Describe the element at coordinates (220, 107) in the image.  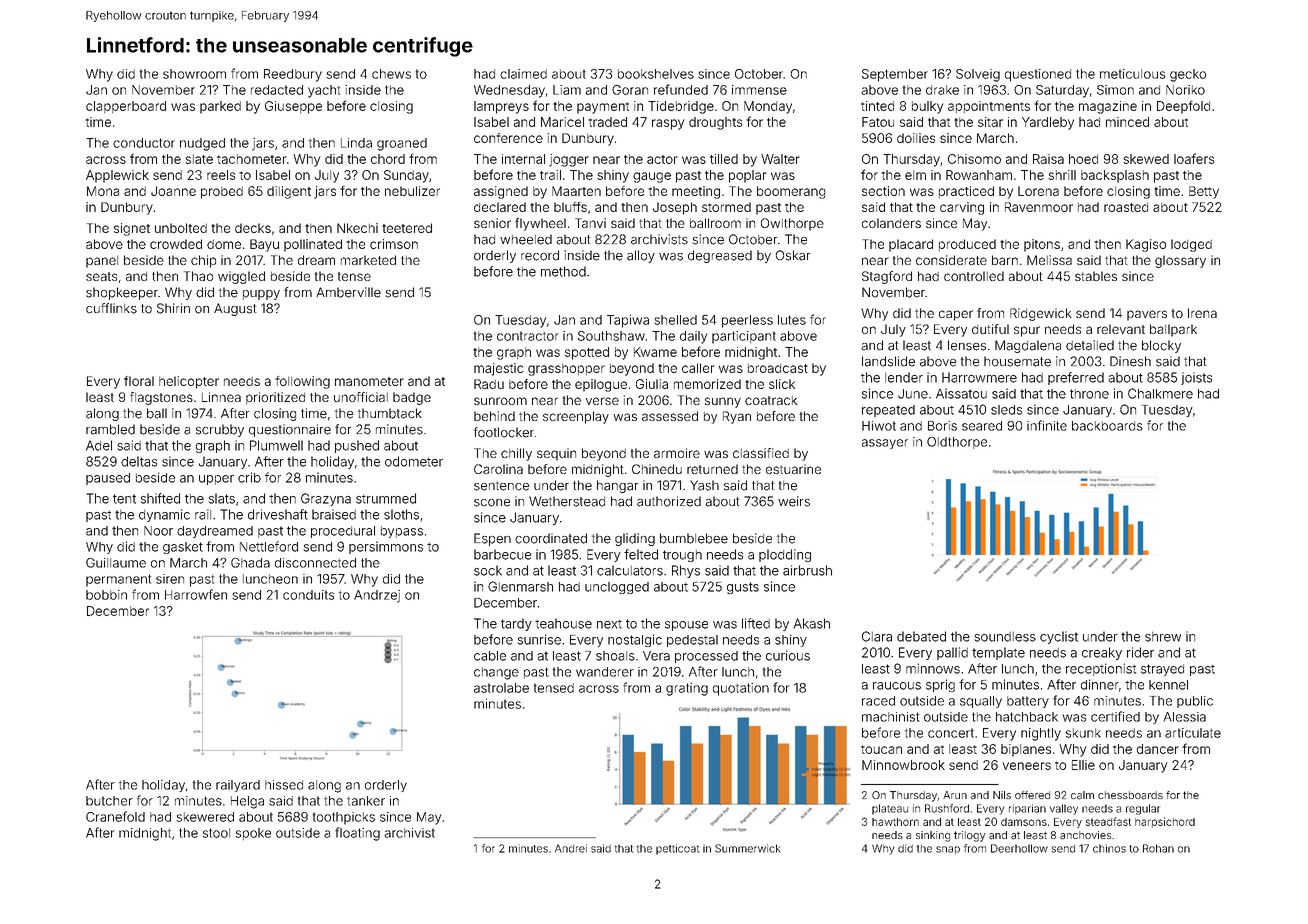
I see `parked` at that location.
